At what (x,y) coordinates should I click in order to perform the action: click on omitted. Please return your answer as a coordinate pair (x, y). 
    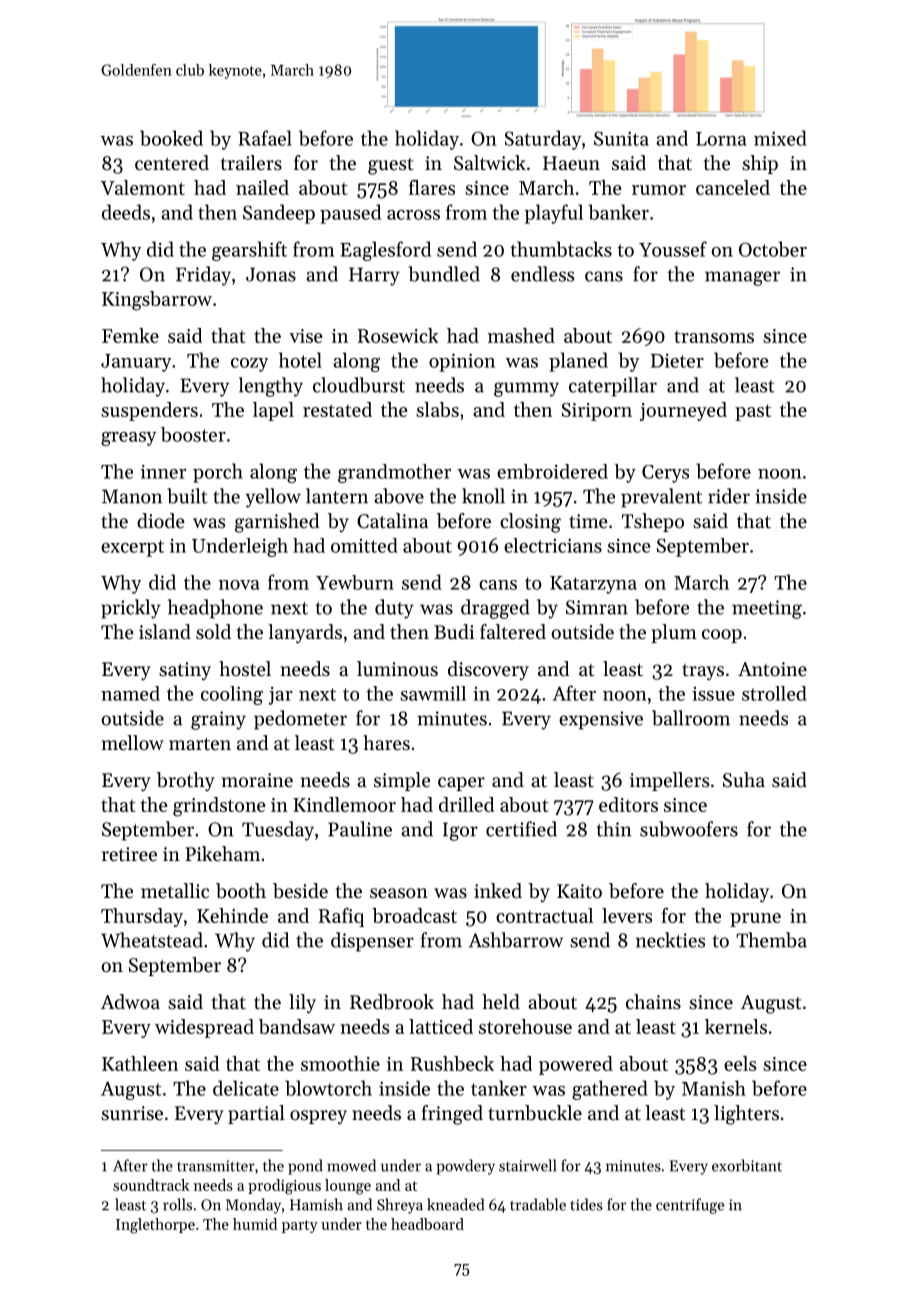
    Looking at the image, I should click on (364, 545).
